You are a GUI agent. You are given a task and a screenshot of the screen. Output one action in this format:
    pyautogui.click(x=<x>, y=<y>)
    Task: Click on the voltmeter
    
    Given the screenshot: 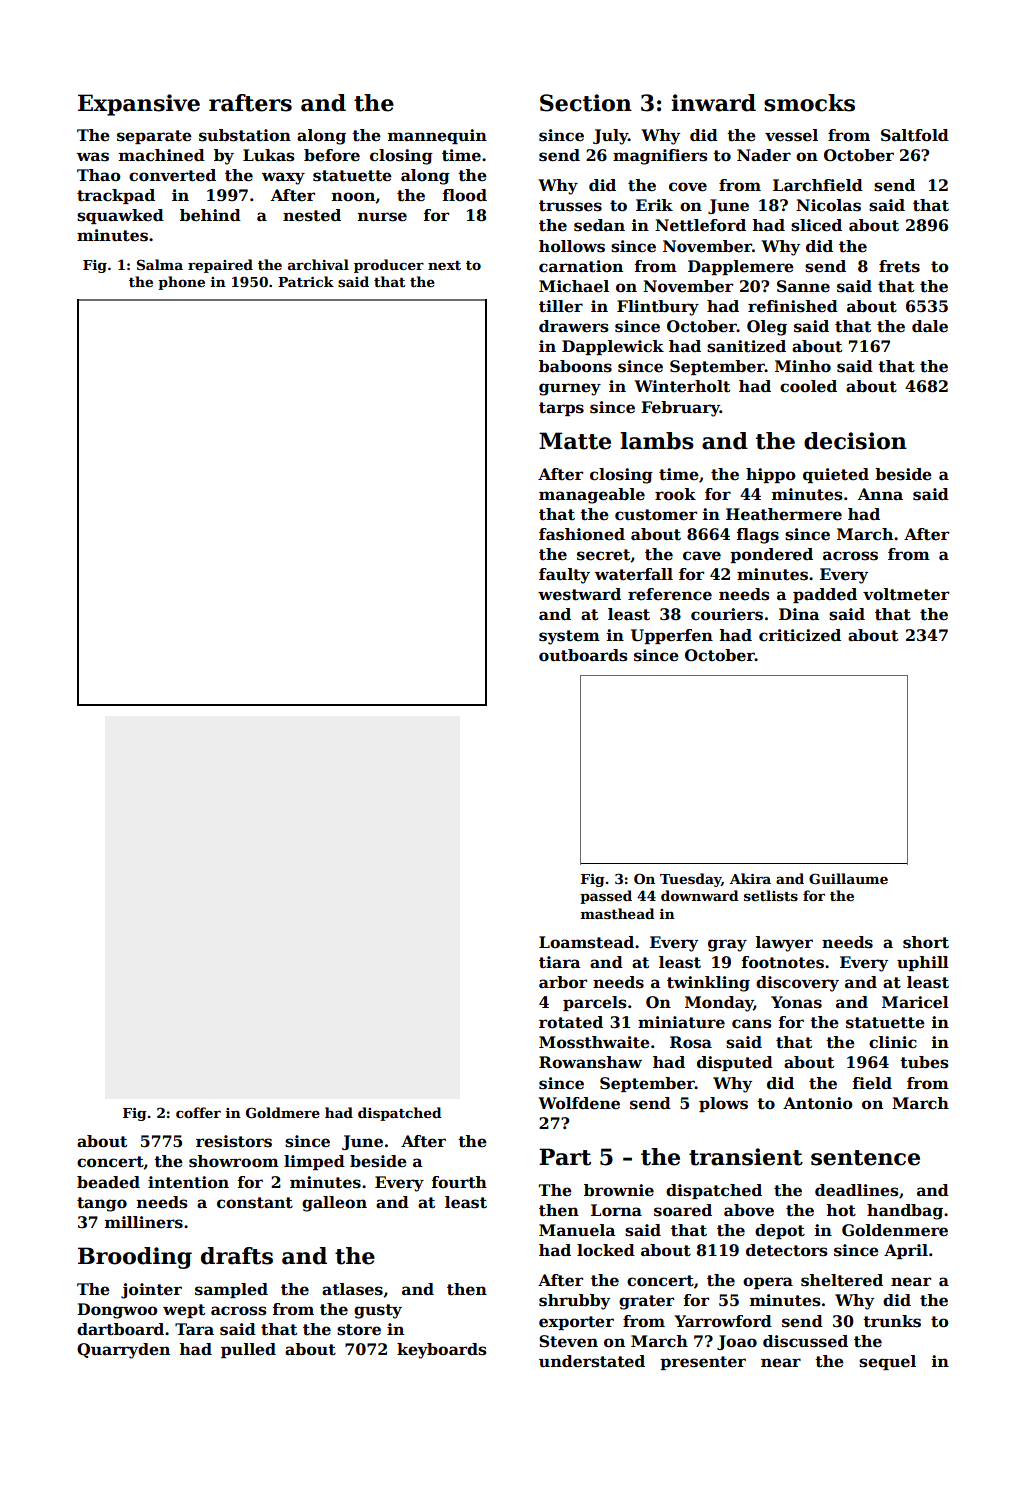 What is the action you would take?
    pyautogui.click(x=906, y=594)
